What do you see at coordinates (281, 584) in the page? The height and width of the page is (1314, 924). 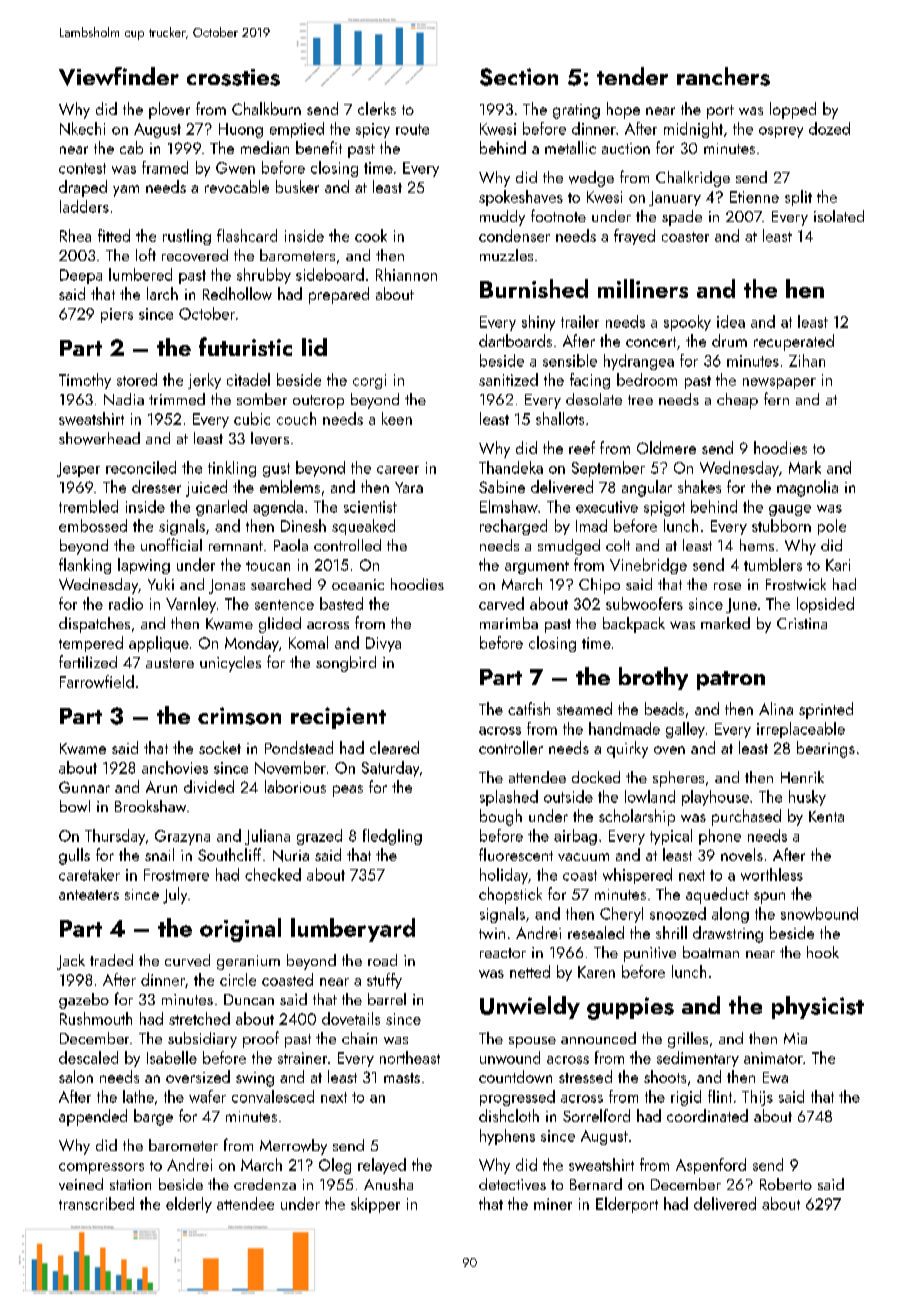 I see `searched` at bounding box center [281, 584].
